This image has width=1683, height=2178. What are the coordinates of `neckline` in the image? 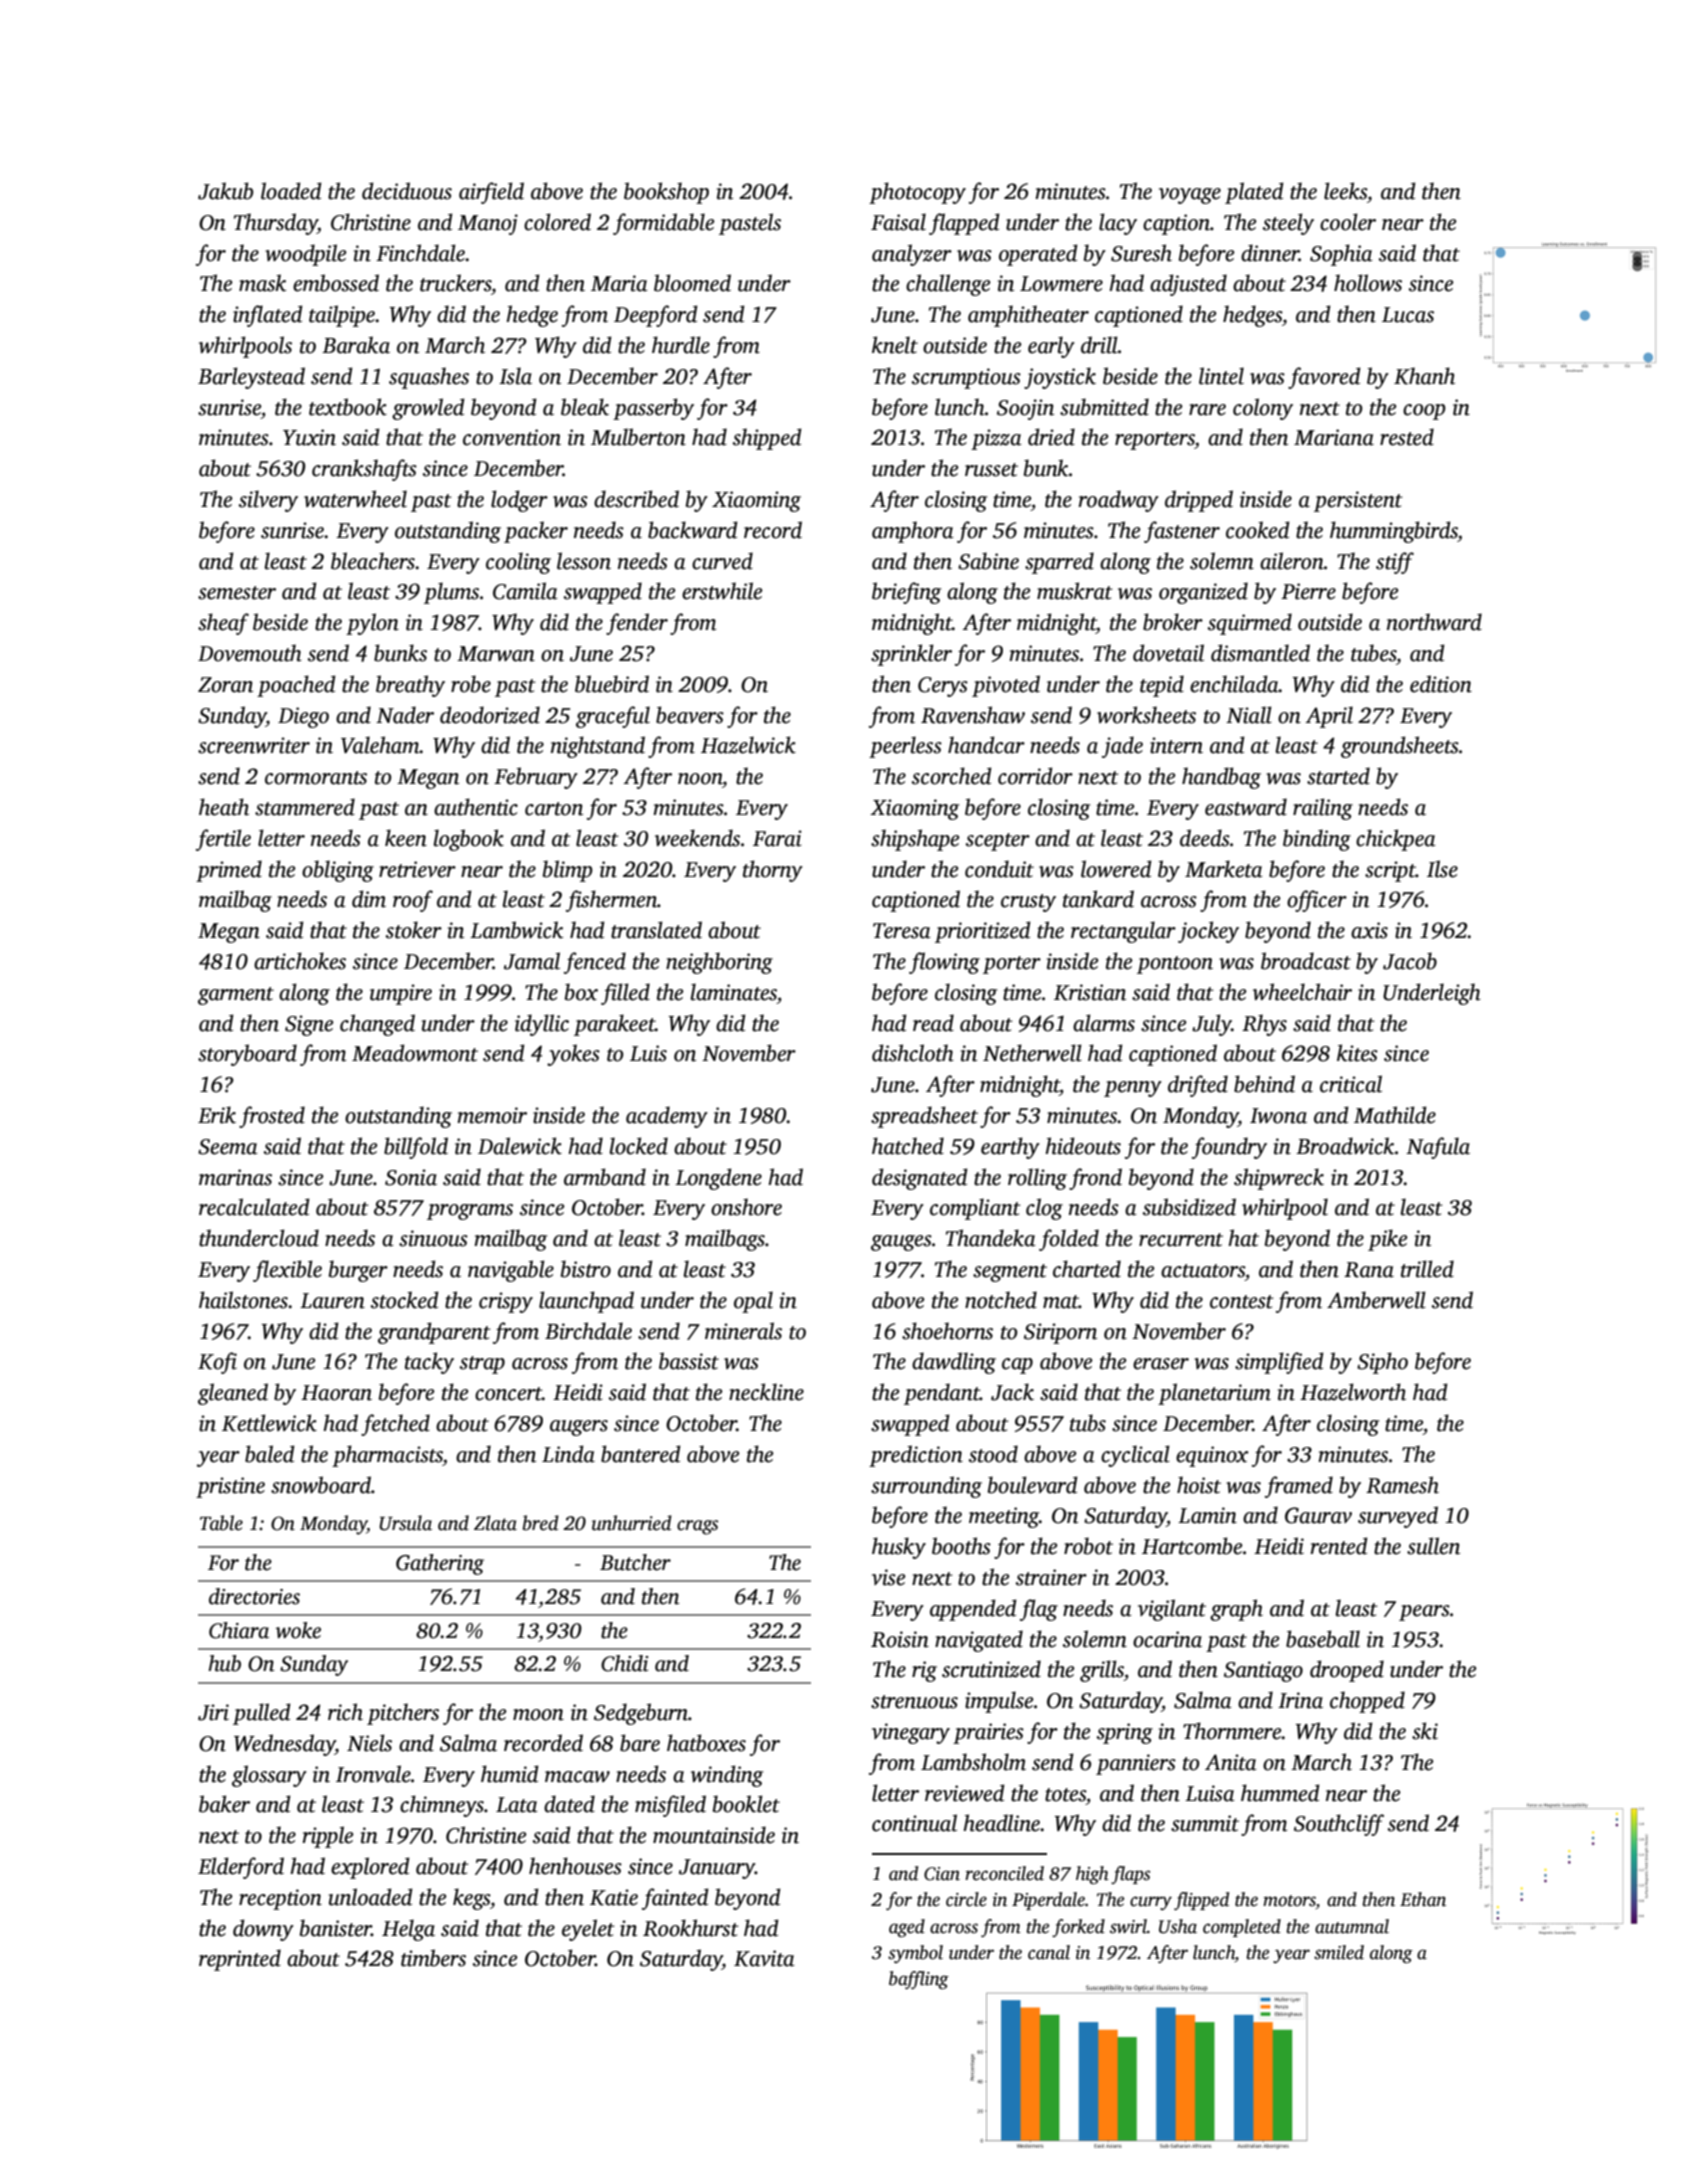 It's located at (766, 1392).
